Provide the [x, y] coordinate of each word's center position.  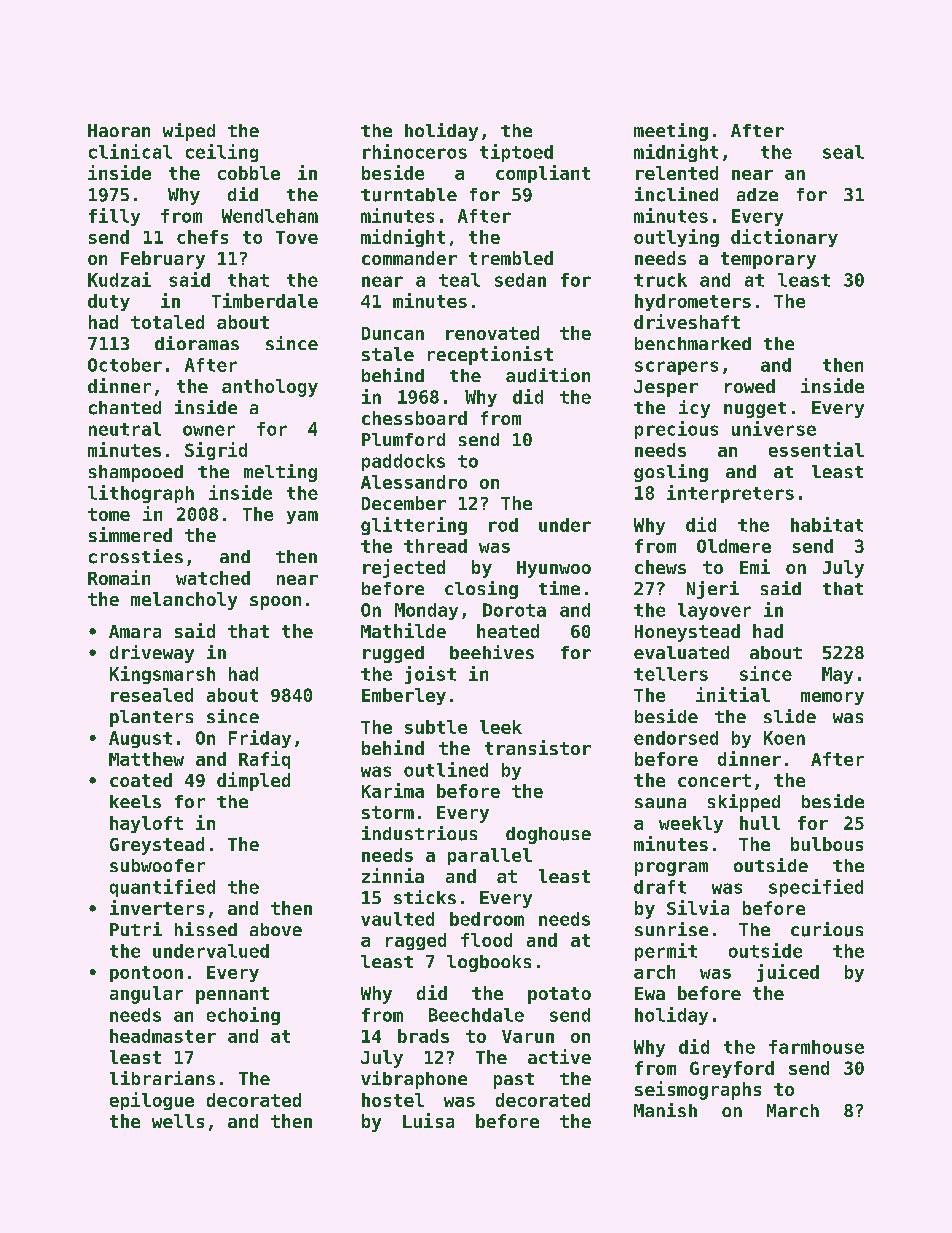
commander [409, 258]
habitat [827, 524]
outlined [446, 769]
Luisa [428, 1120]
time [559, 588]
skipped [744, 803]
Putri [136, 929]
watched [213, 578]
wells [178, 1121]
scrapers [676, 368]
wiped [189, 132]
